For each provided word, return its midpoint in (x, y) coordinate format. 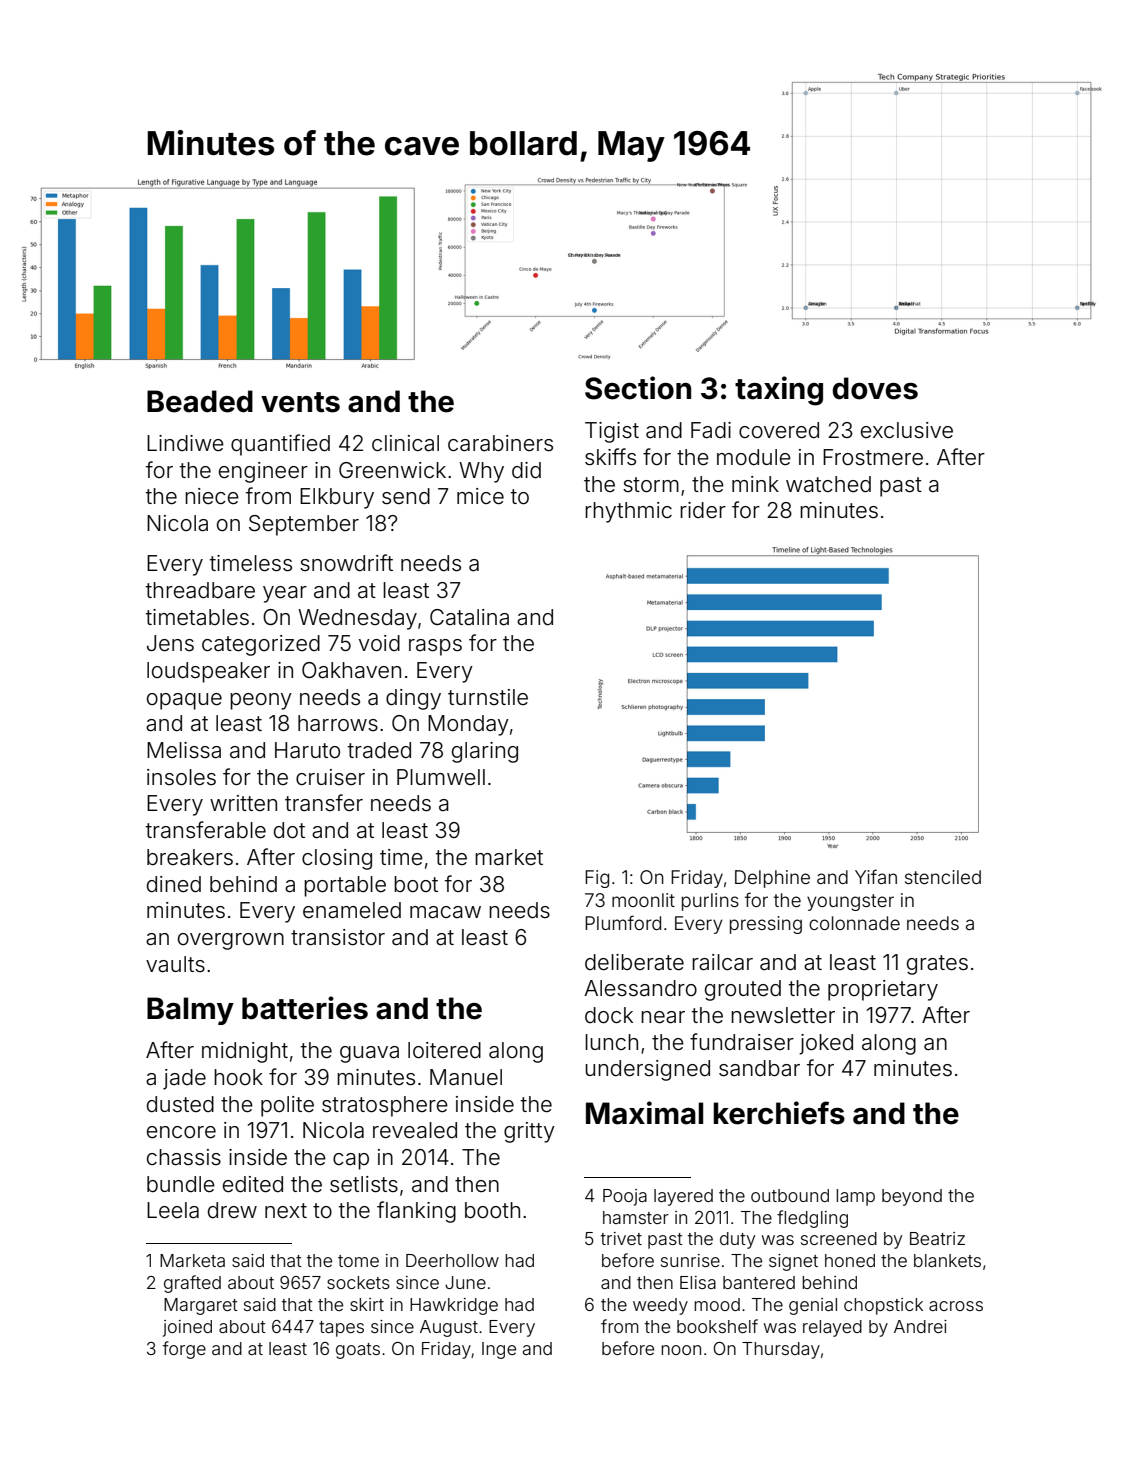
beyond (912, 1197)
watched (828, 484)
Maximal (644, 1113)
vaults (175, 964)
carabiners (500, 443)
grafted (192, 1284)
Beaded (200, 401)
